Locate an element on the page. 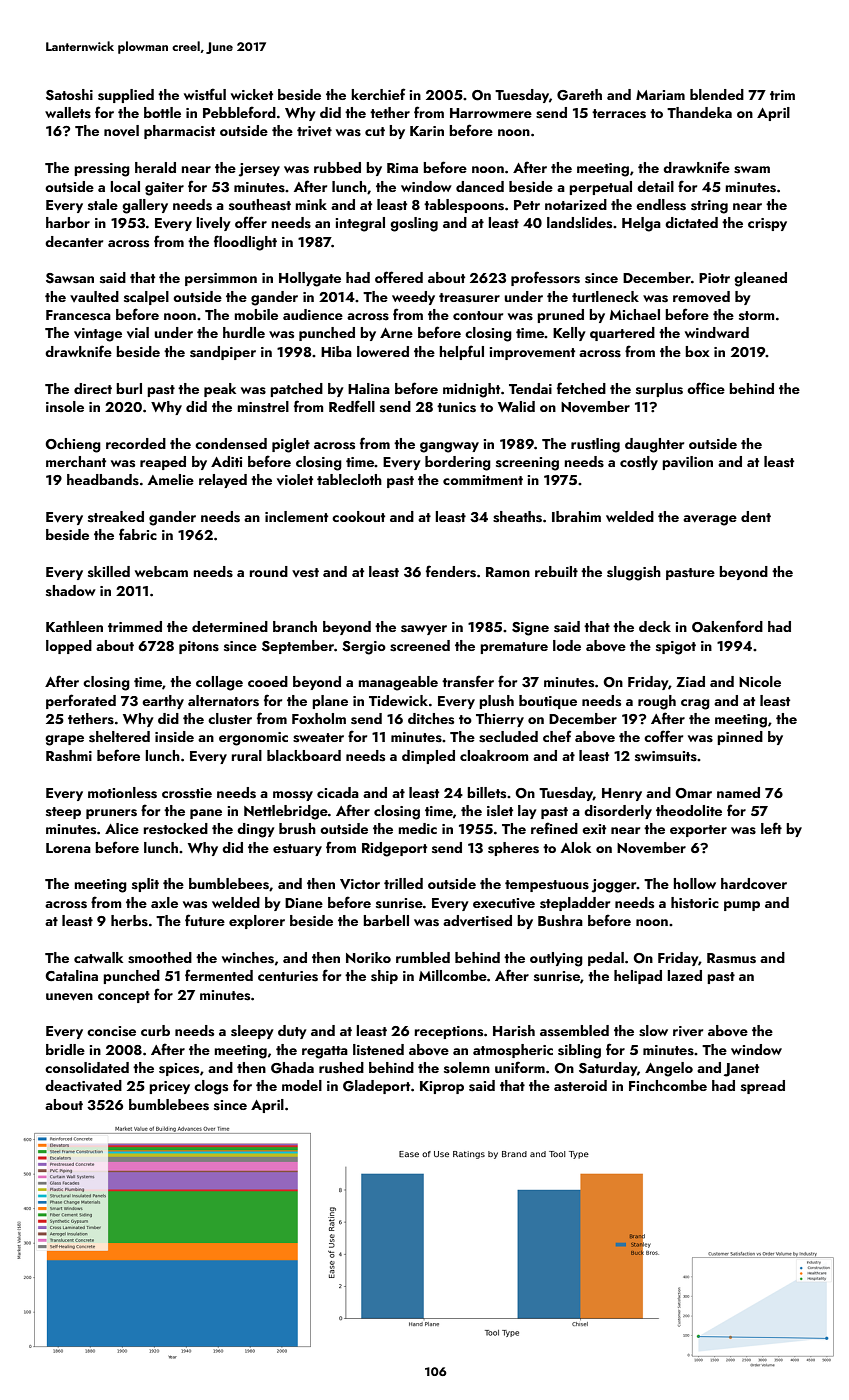 This page has width=849, height=1400. pinned is located at coordinates (740, 738).
